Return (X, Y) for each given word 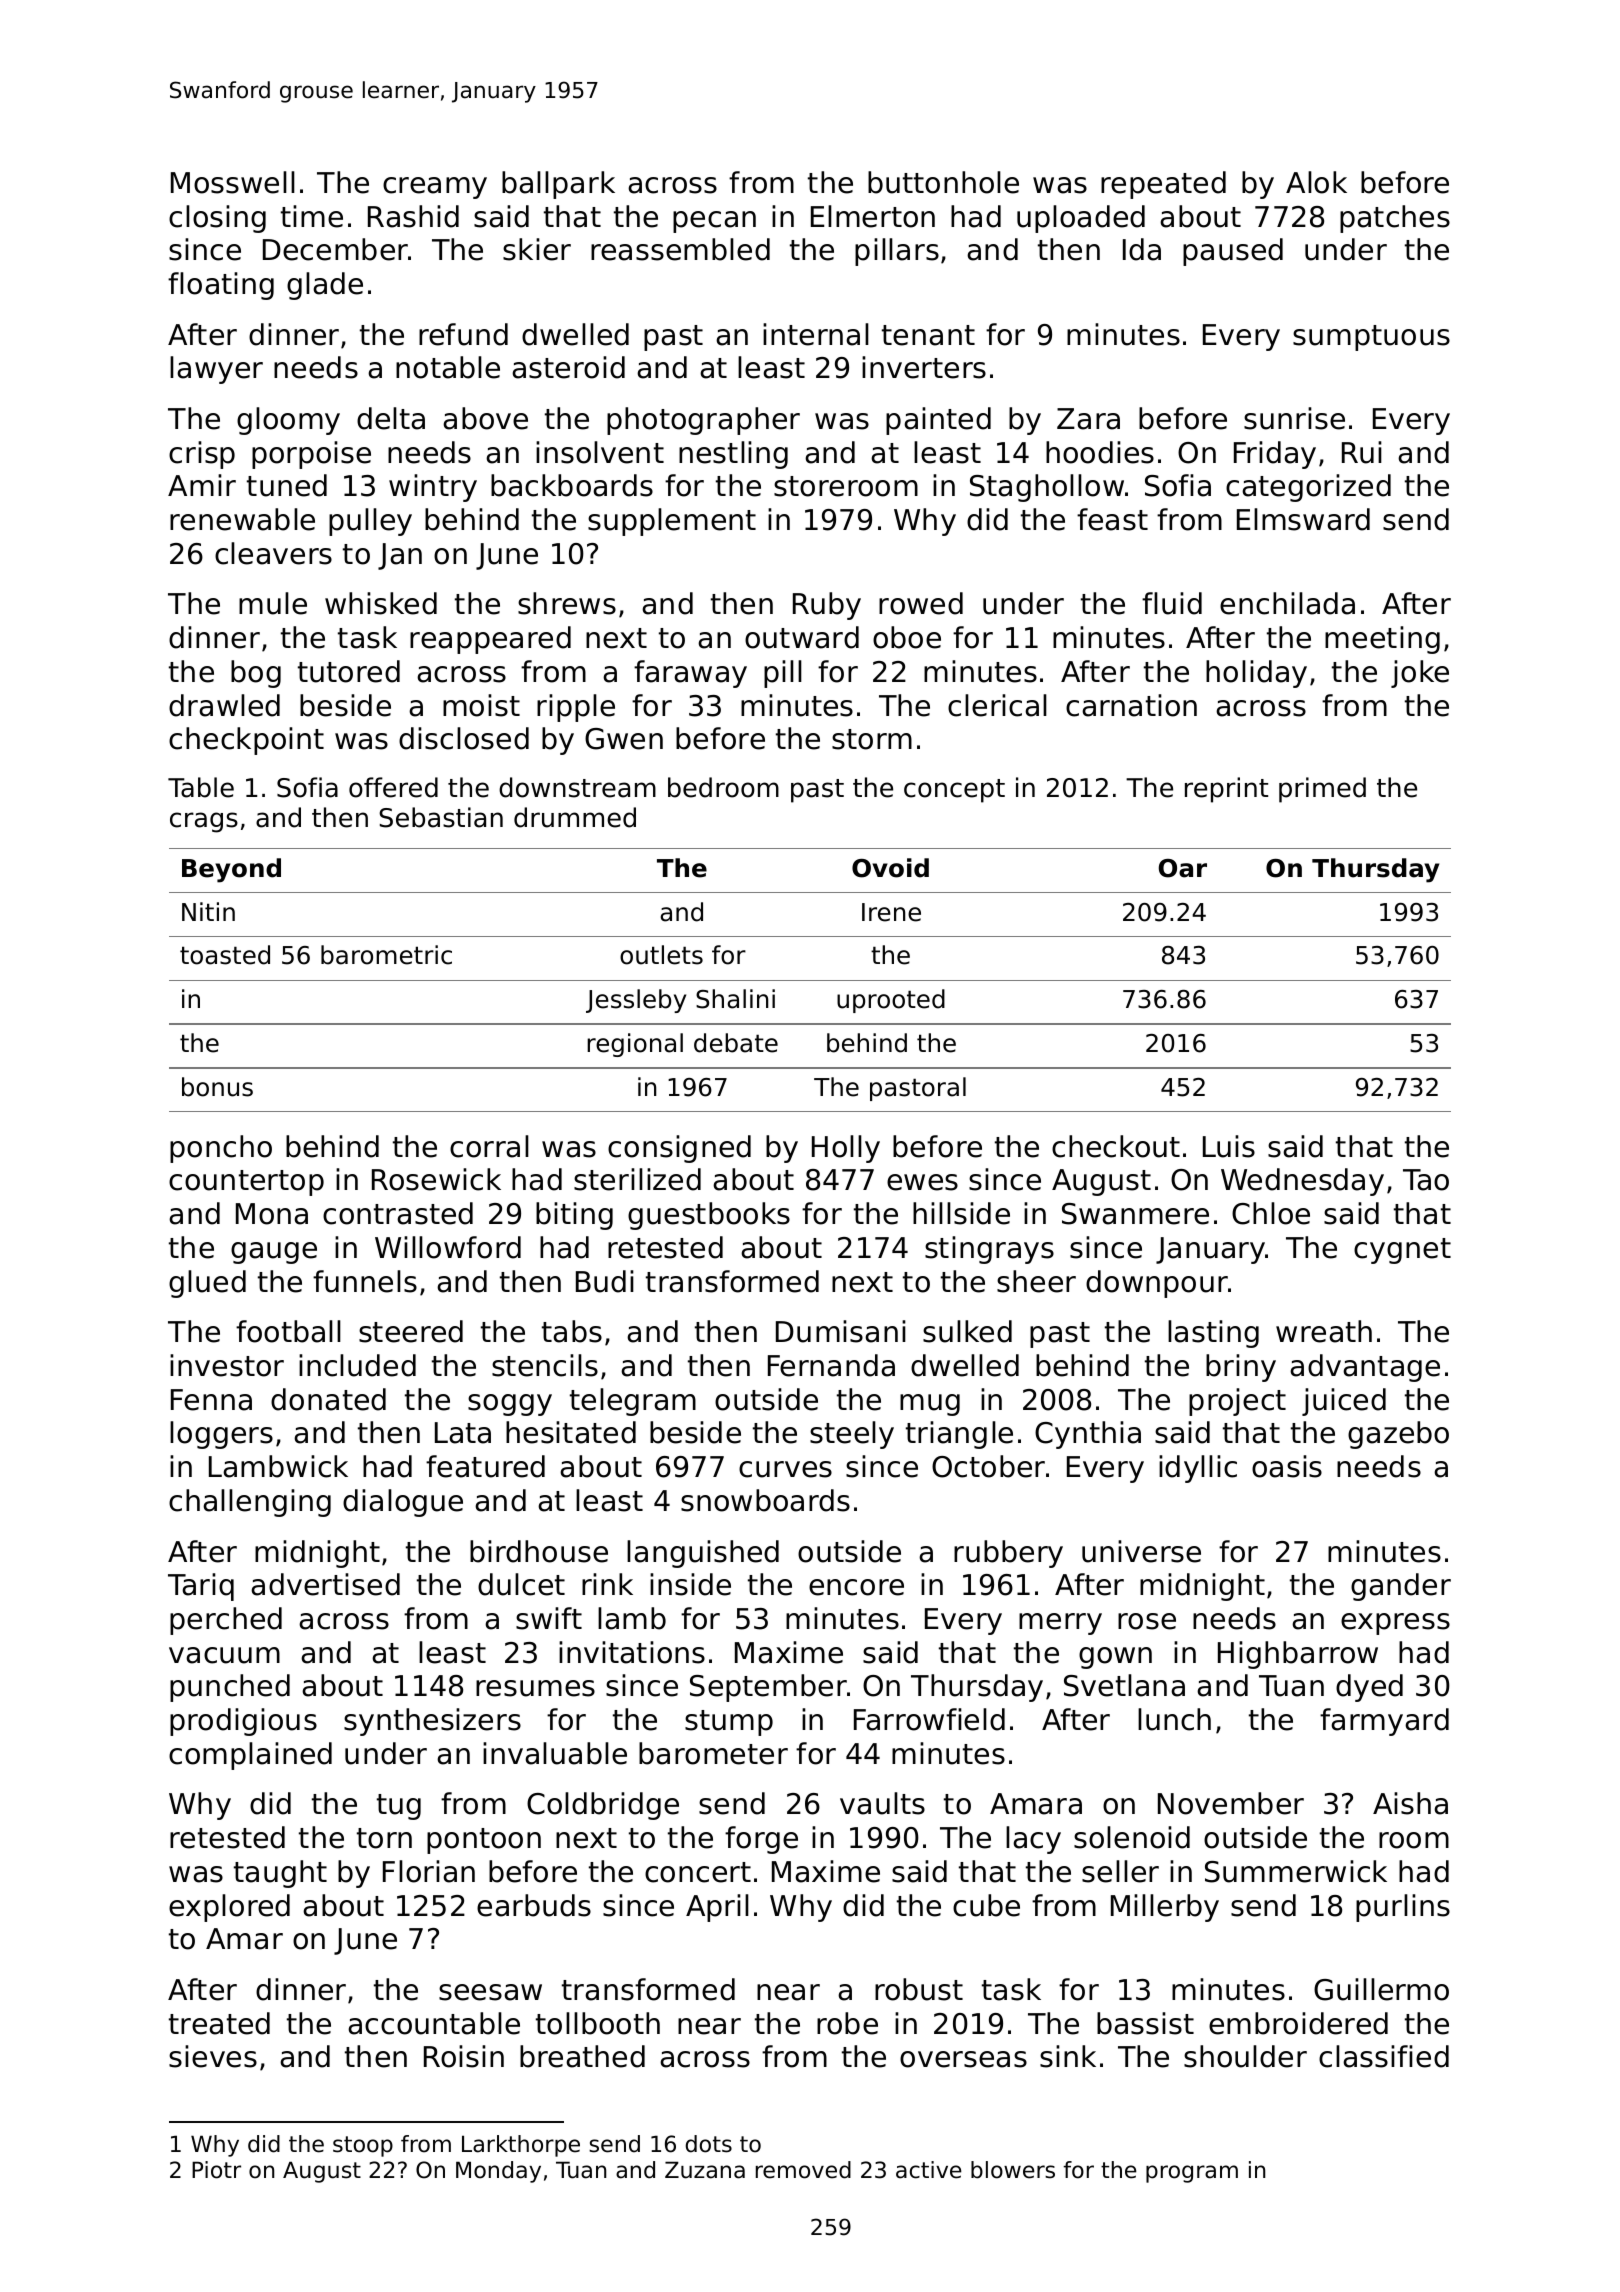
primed (1322, 790)
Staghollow (1047, 488)
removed (803, 2170)
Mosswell (233, 182)
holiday (1256, 674)
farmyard (1384, 1722)
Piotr (216, 2170)
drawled (224, 705)
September (768, 1688)
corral (489, 1146)
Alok (1316, 182)
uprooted (891, 1001)
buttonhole (943, 182)
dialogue (403, 1503)
